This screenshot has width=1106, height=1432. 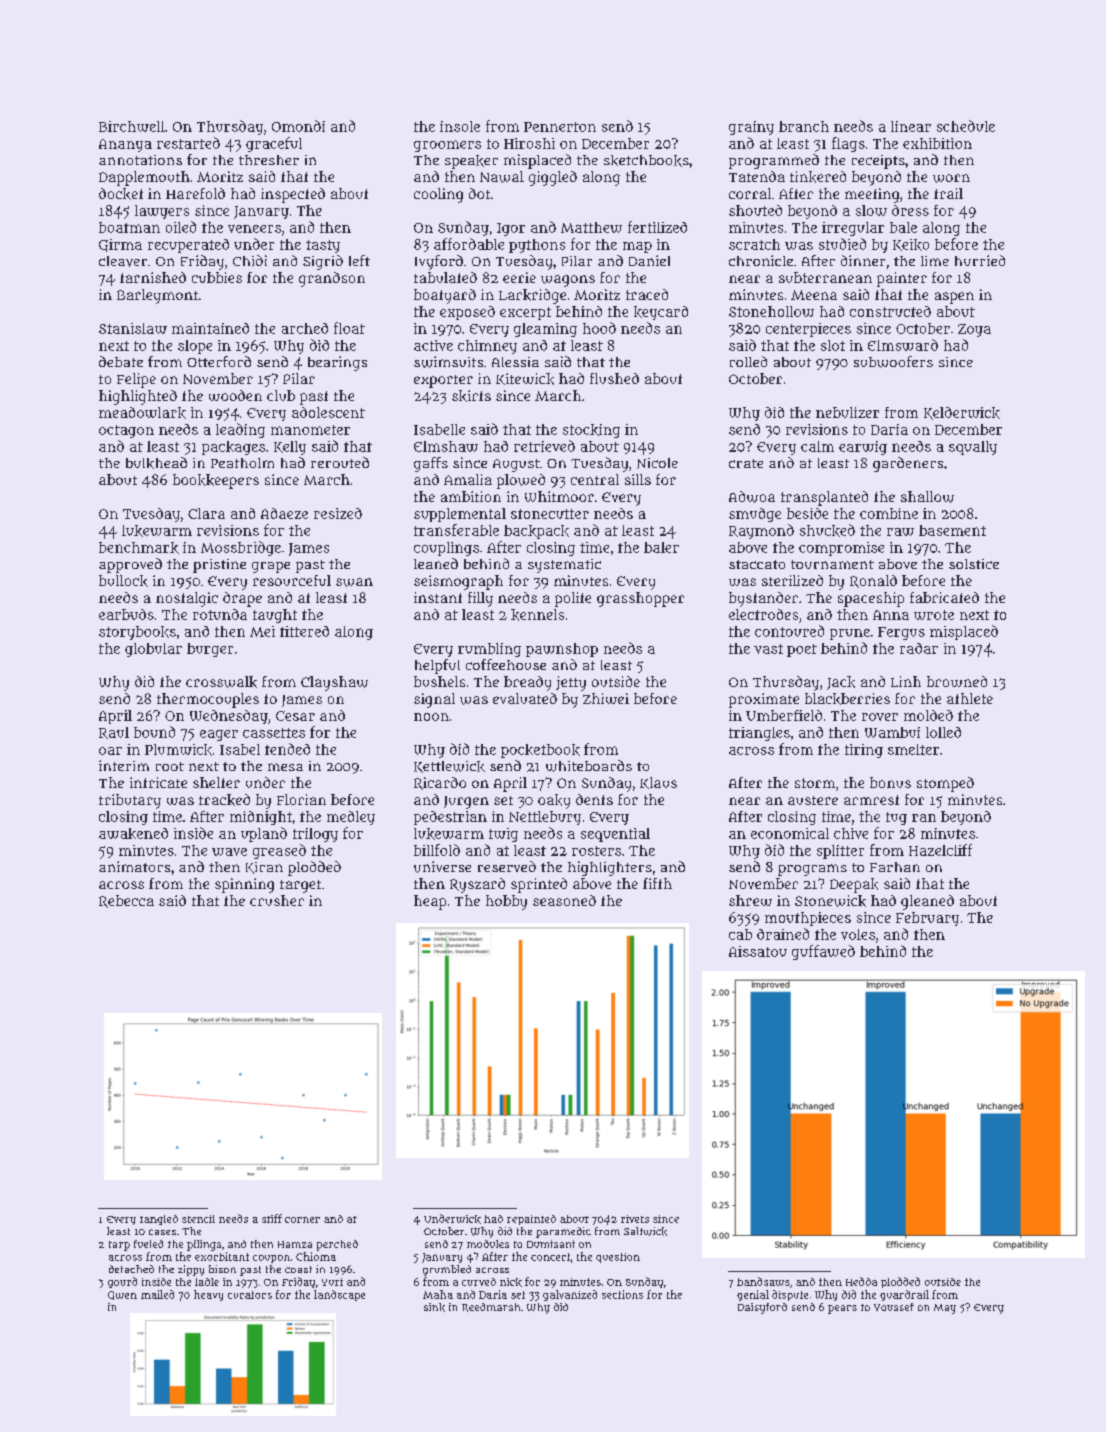 What do you see at coordinates (269, 160) in the screenshot?
I see `thresher` at bounding box center [269, 160].
